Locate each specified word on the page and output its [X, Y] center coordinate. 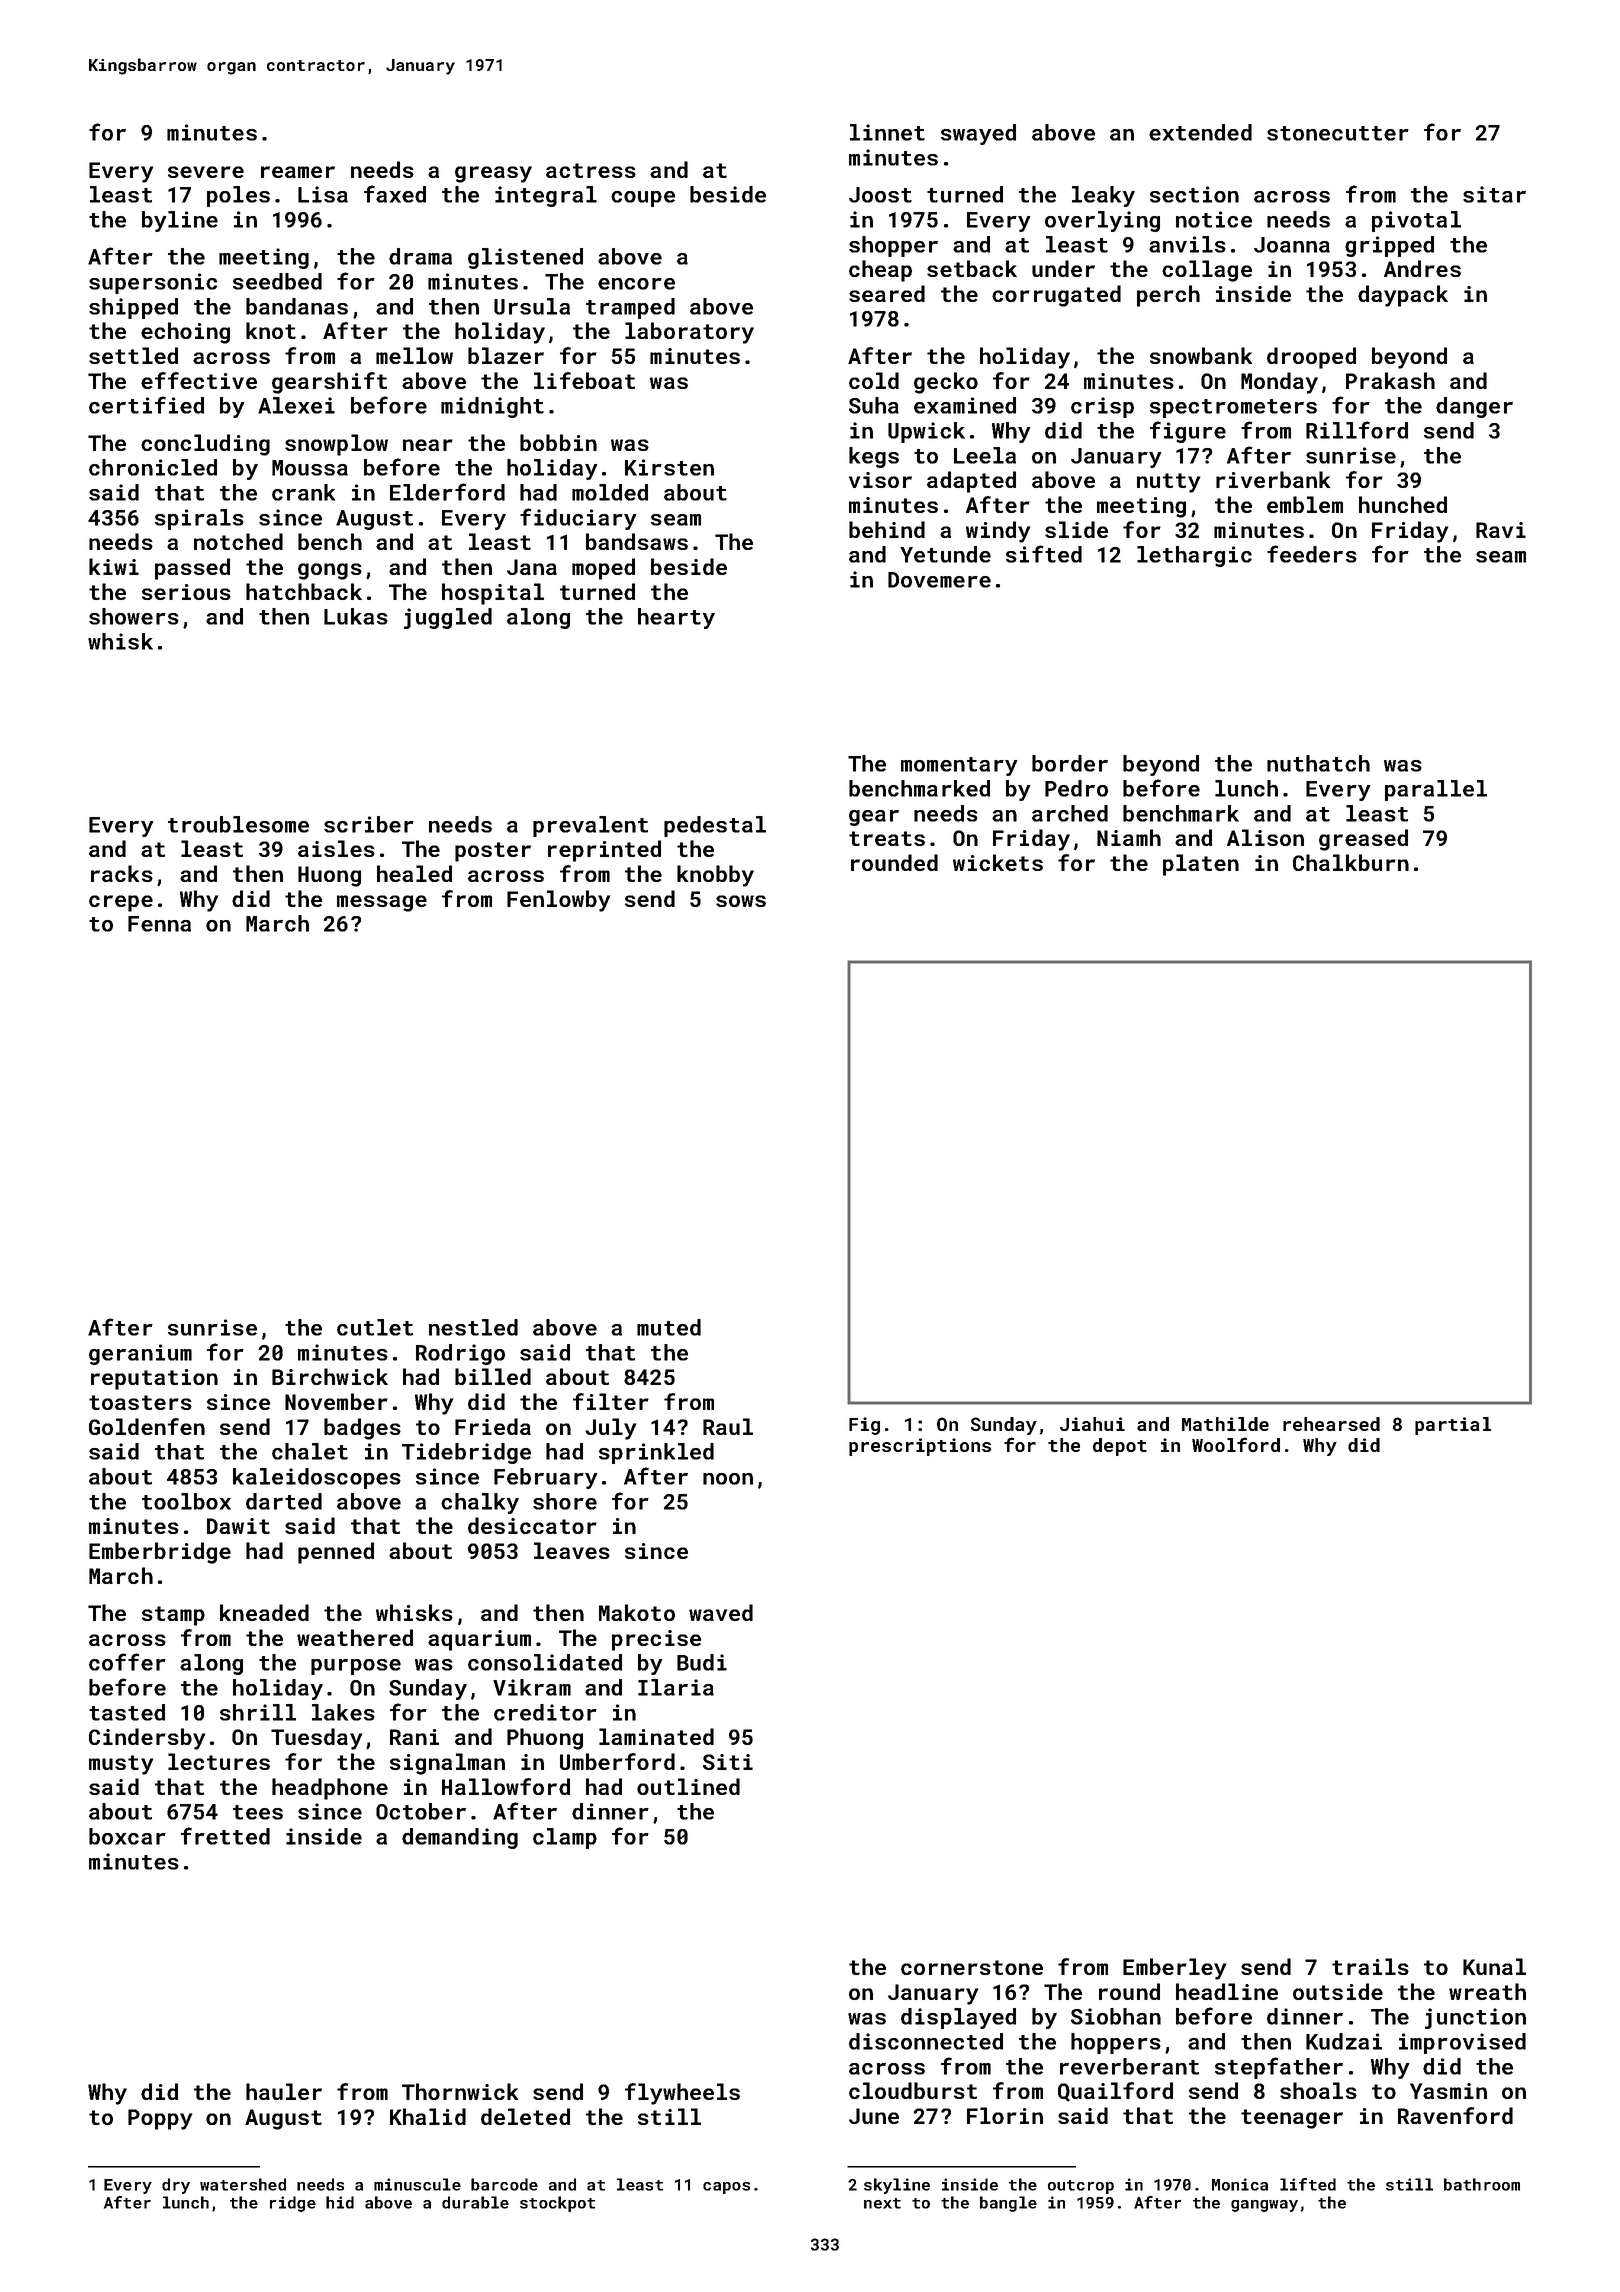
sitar [1494, 194]
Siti [728, 1762]
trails [1370, 1966]
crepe [121, 903]
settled [133, 355]
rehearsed [1331, 1424]
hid [340, 2202]
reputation [154, 1379]
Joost [880, 195]
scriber [369, 824]
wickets [998, 862]
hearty [676, 618]
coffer [127, 1662]
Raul [728, 1426]
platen [1201, 865]
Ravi [1501, 530]
